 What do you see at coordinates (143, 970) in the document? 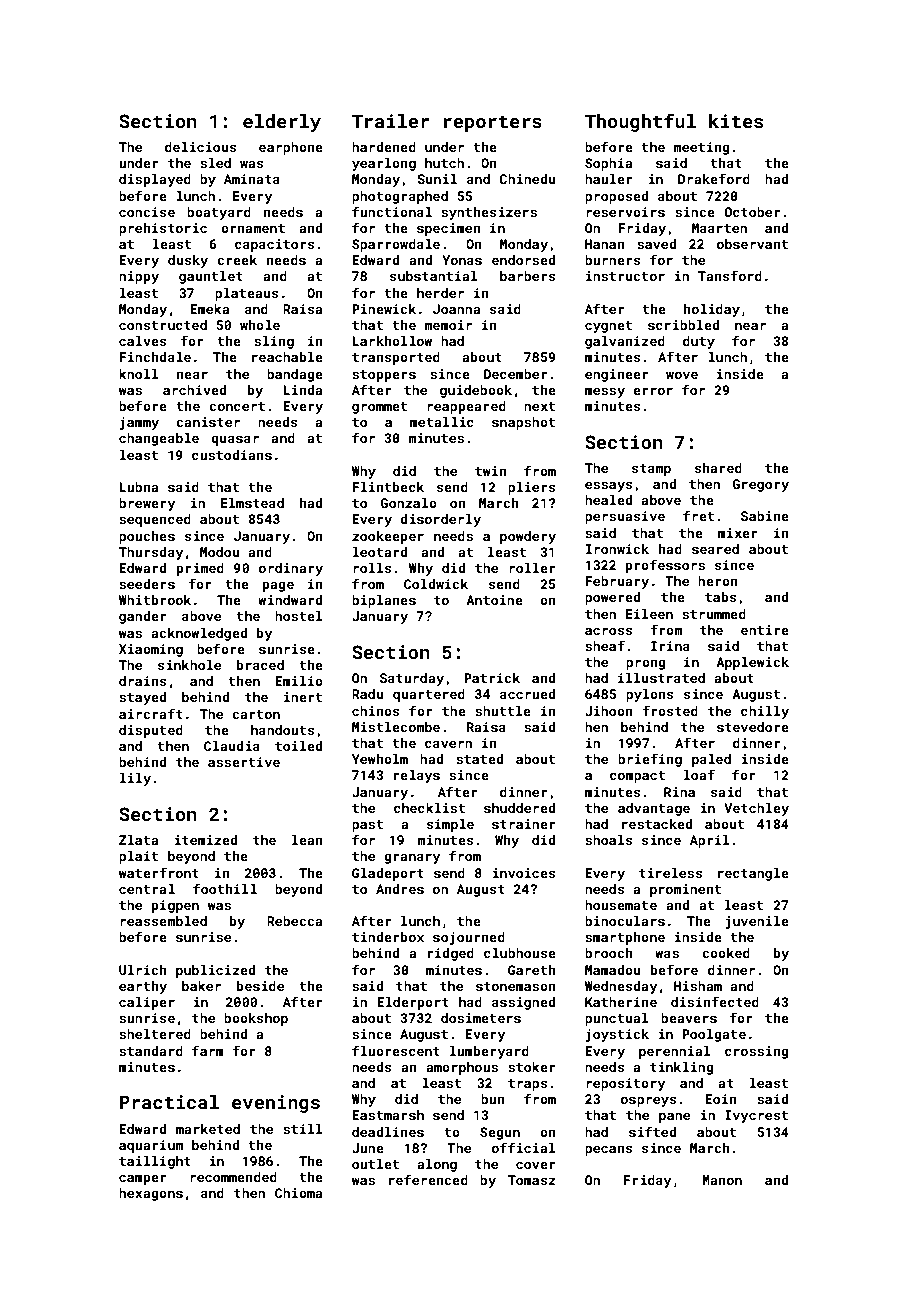
I see `Ulrich` at bounding box center [143, 970].
